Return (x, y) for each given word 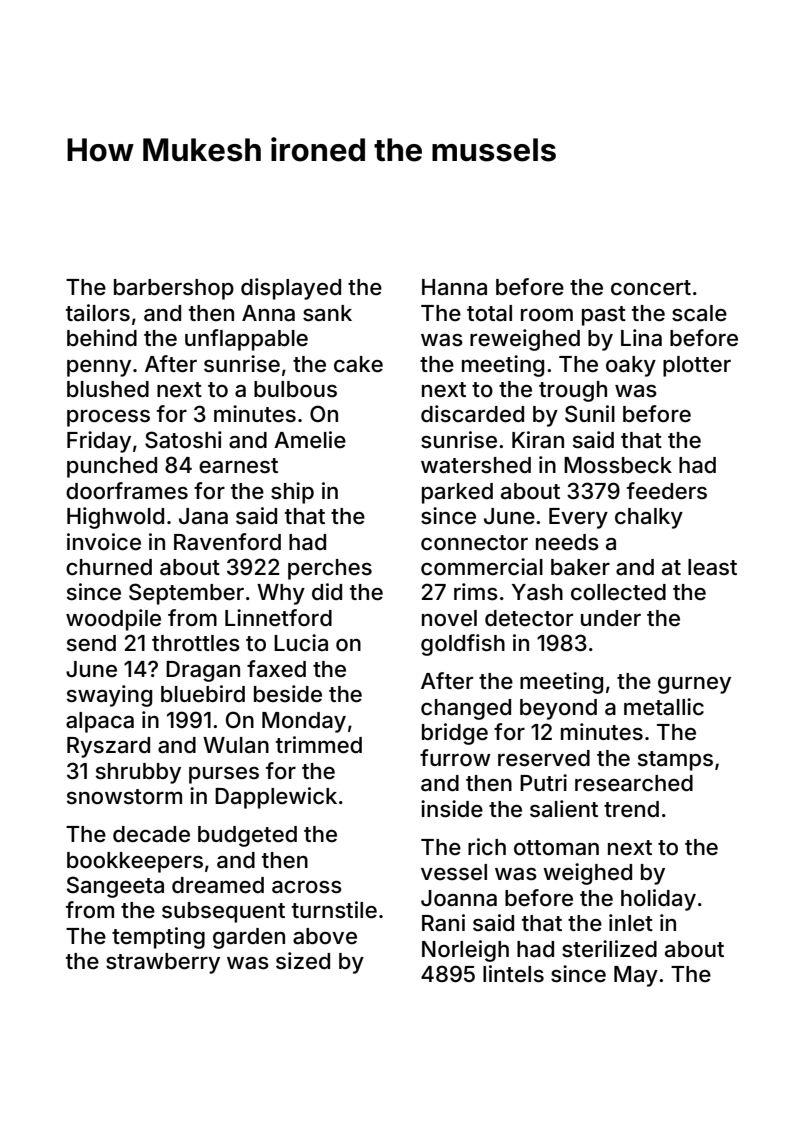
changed (466, 709)
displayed (291, 289)
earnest (238, 466)
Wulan (236, 745)
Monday (304, 722)
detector (529, 618)
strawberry (163, 963)
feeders (667, 491)
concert (651, 288)
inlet (631, 922)
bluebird (203, 694)
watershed (476, 465)
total (489, 313)
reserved (544, 758)
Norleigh (465, 951)
